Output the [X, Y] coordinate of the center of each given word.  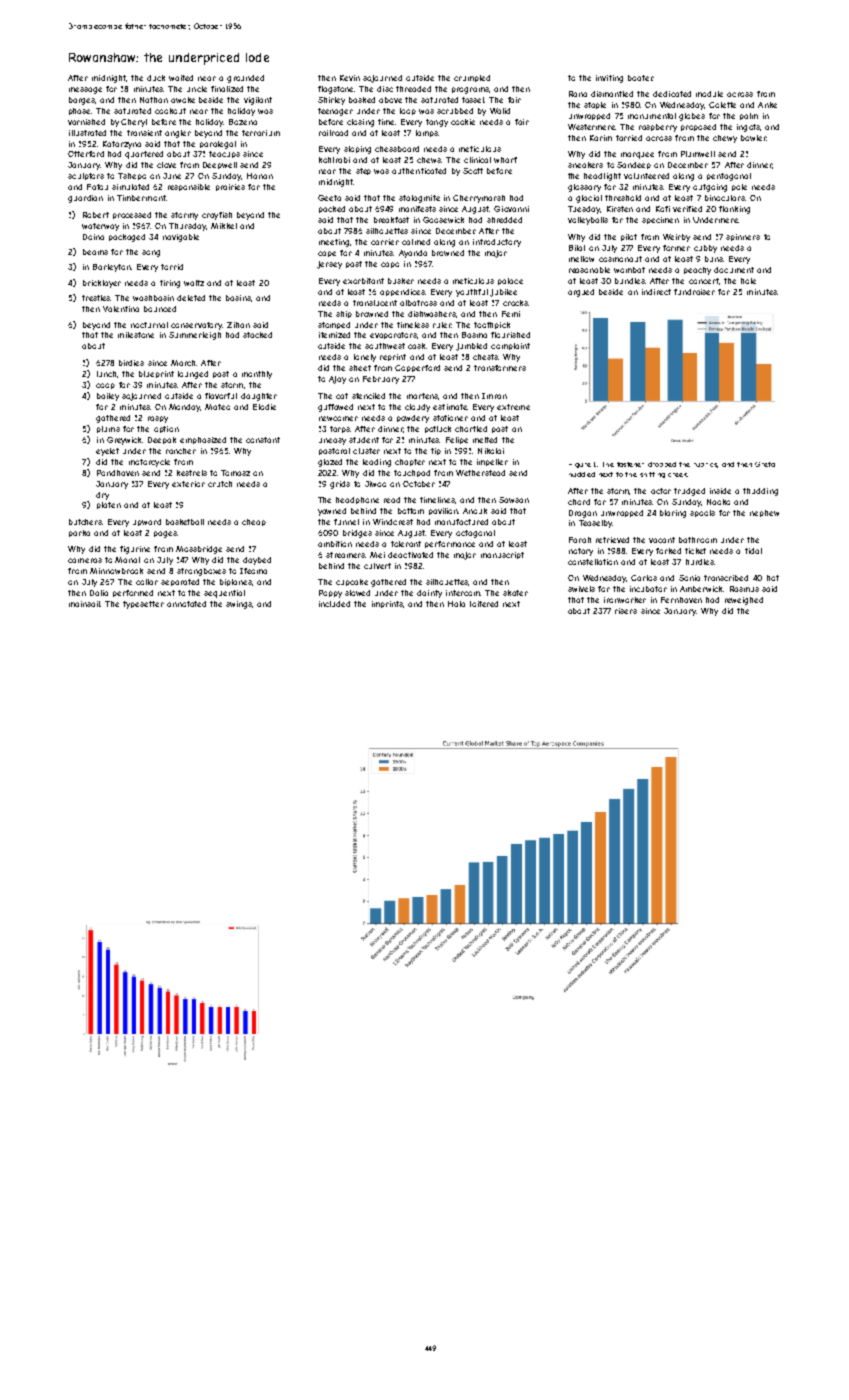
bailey [108, 397]
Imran [494, 396]
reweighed [744, 601]
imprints [387, 604]
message [85, 90]
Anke [767, 105]
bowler [754, 138]
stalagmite [419, 199]
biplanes [236, 582]
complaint [510, 346]
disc [385, 89]
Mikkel [224, 226]
